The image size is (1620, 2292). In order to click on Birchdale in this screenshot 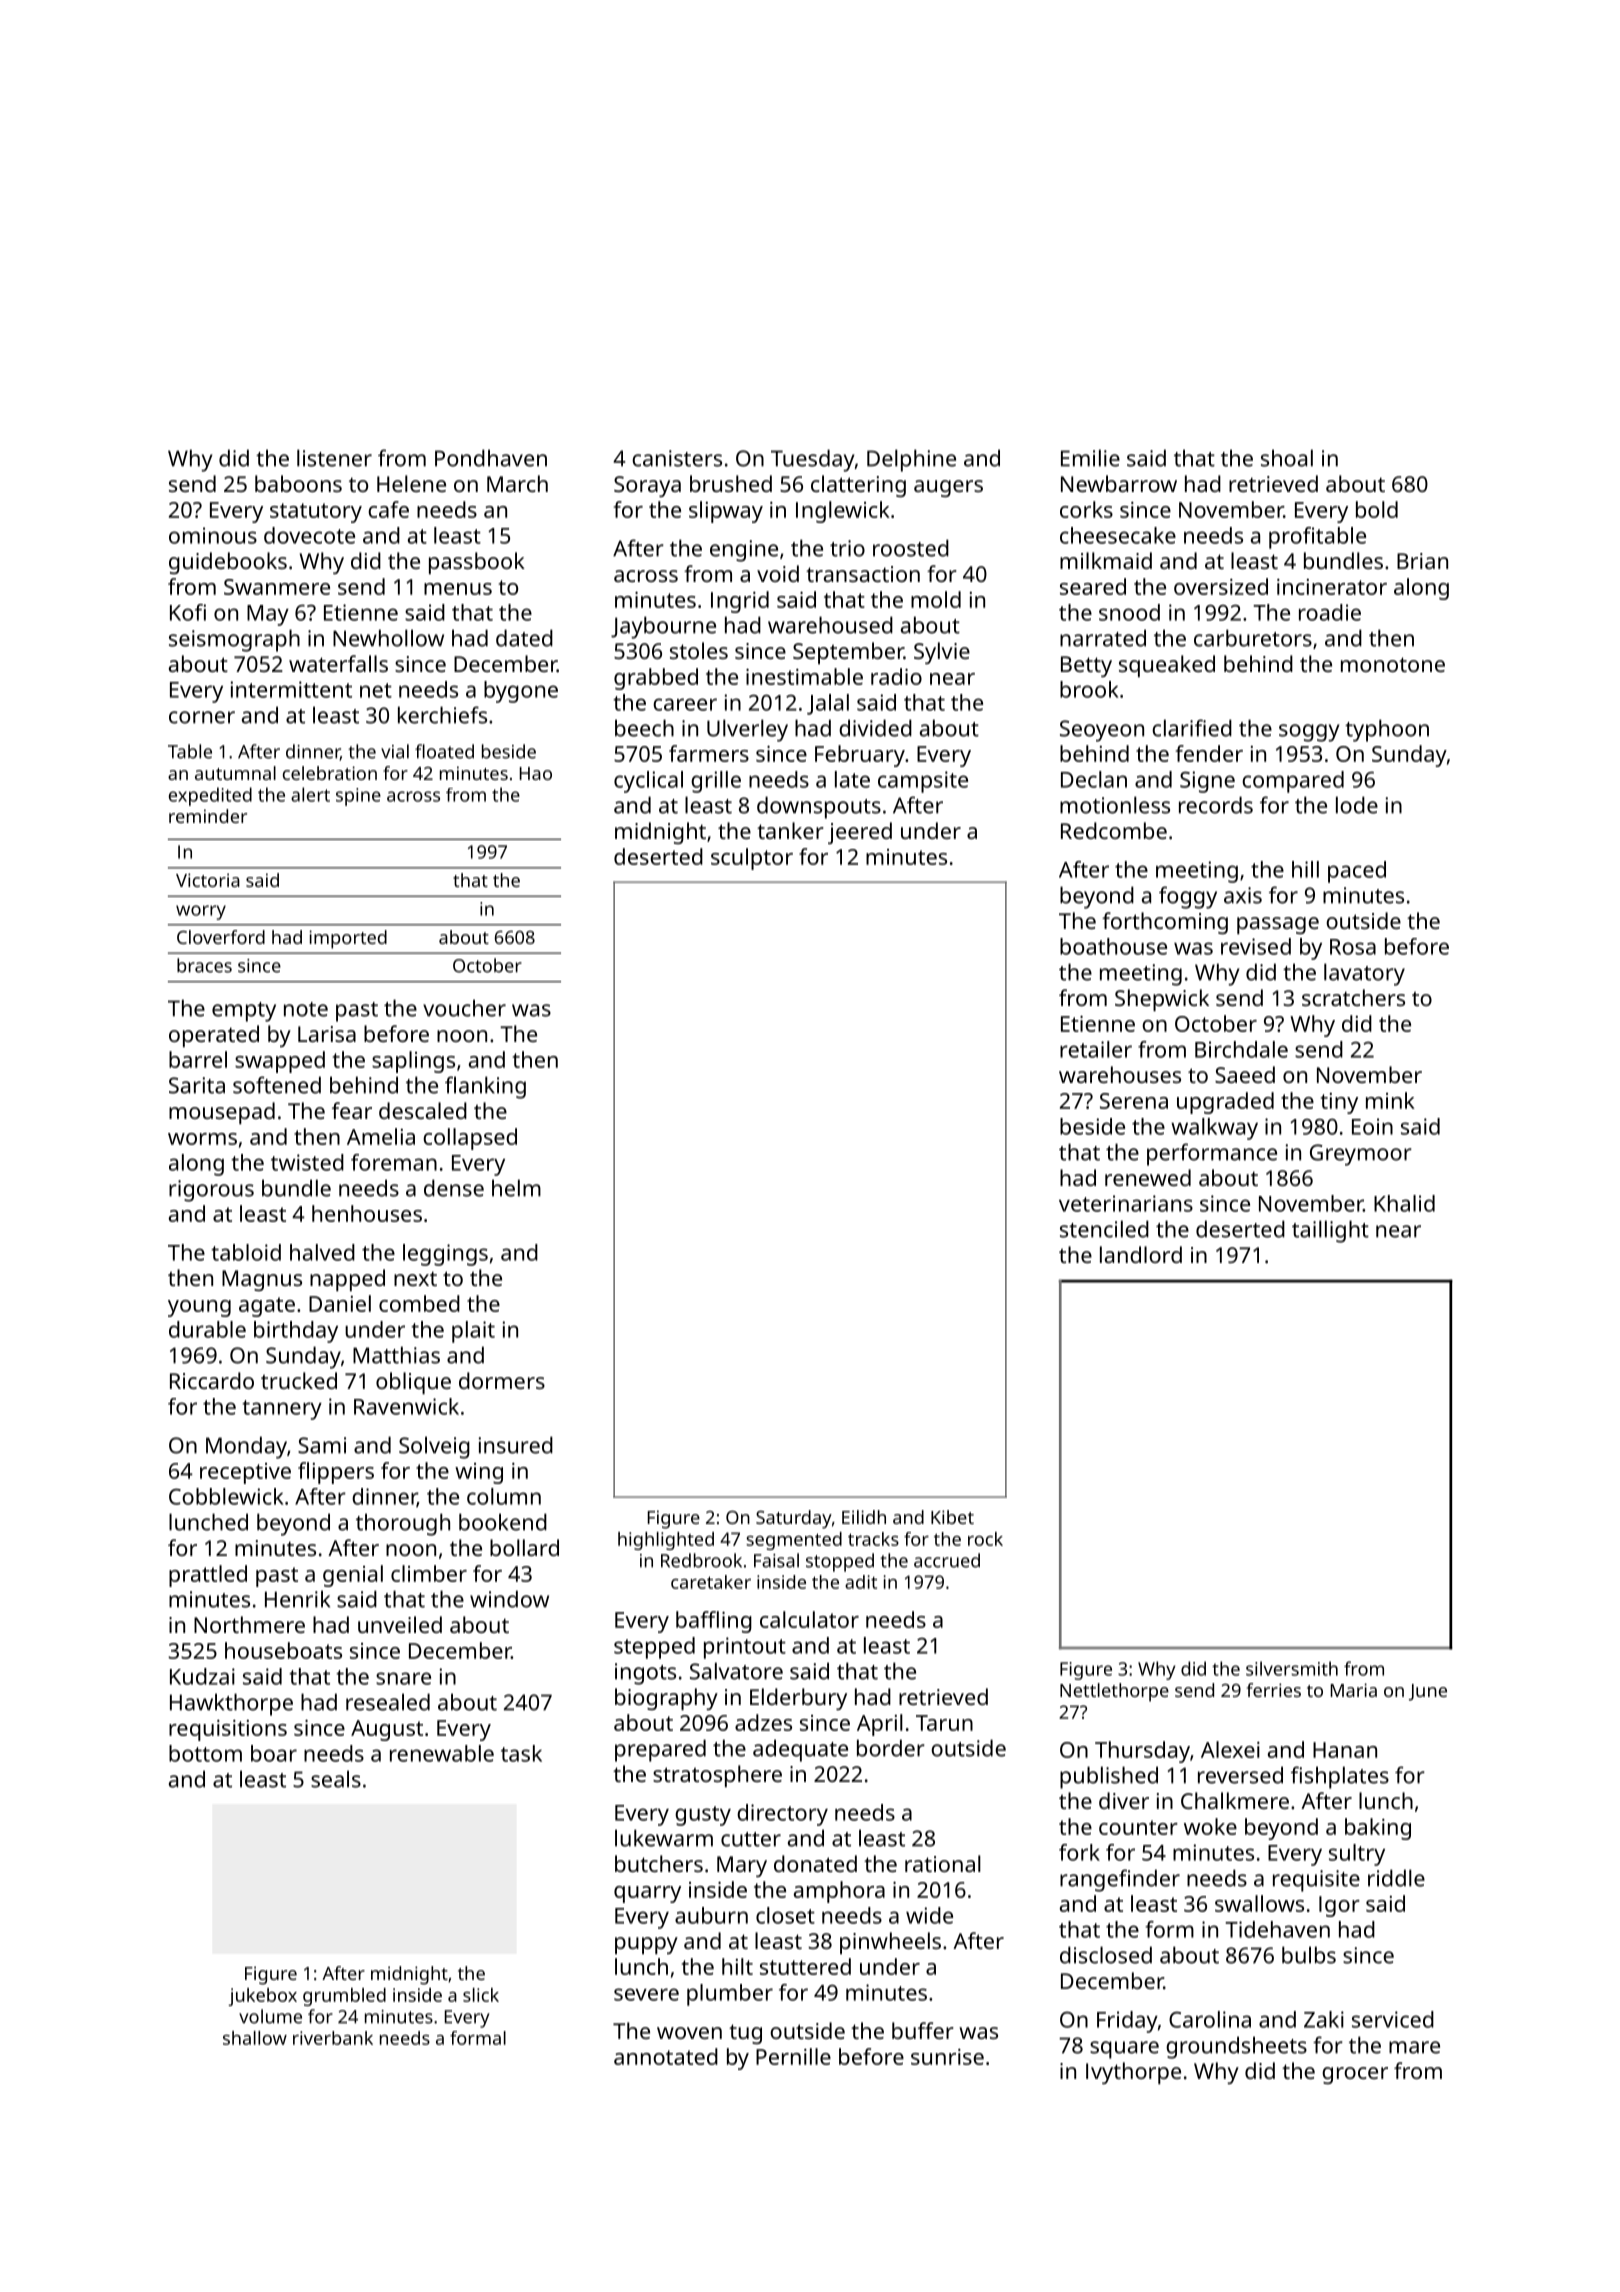, I will do `click(1241, 1049)`.
